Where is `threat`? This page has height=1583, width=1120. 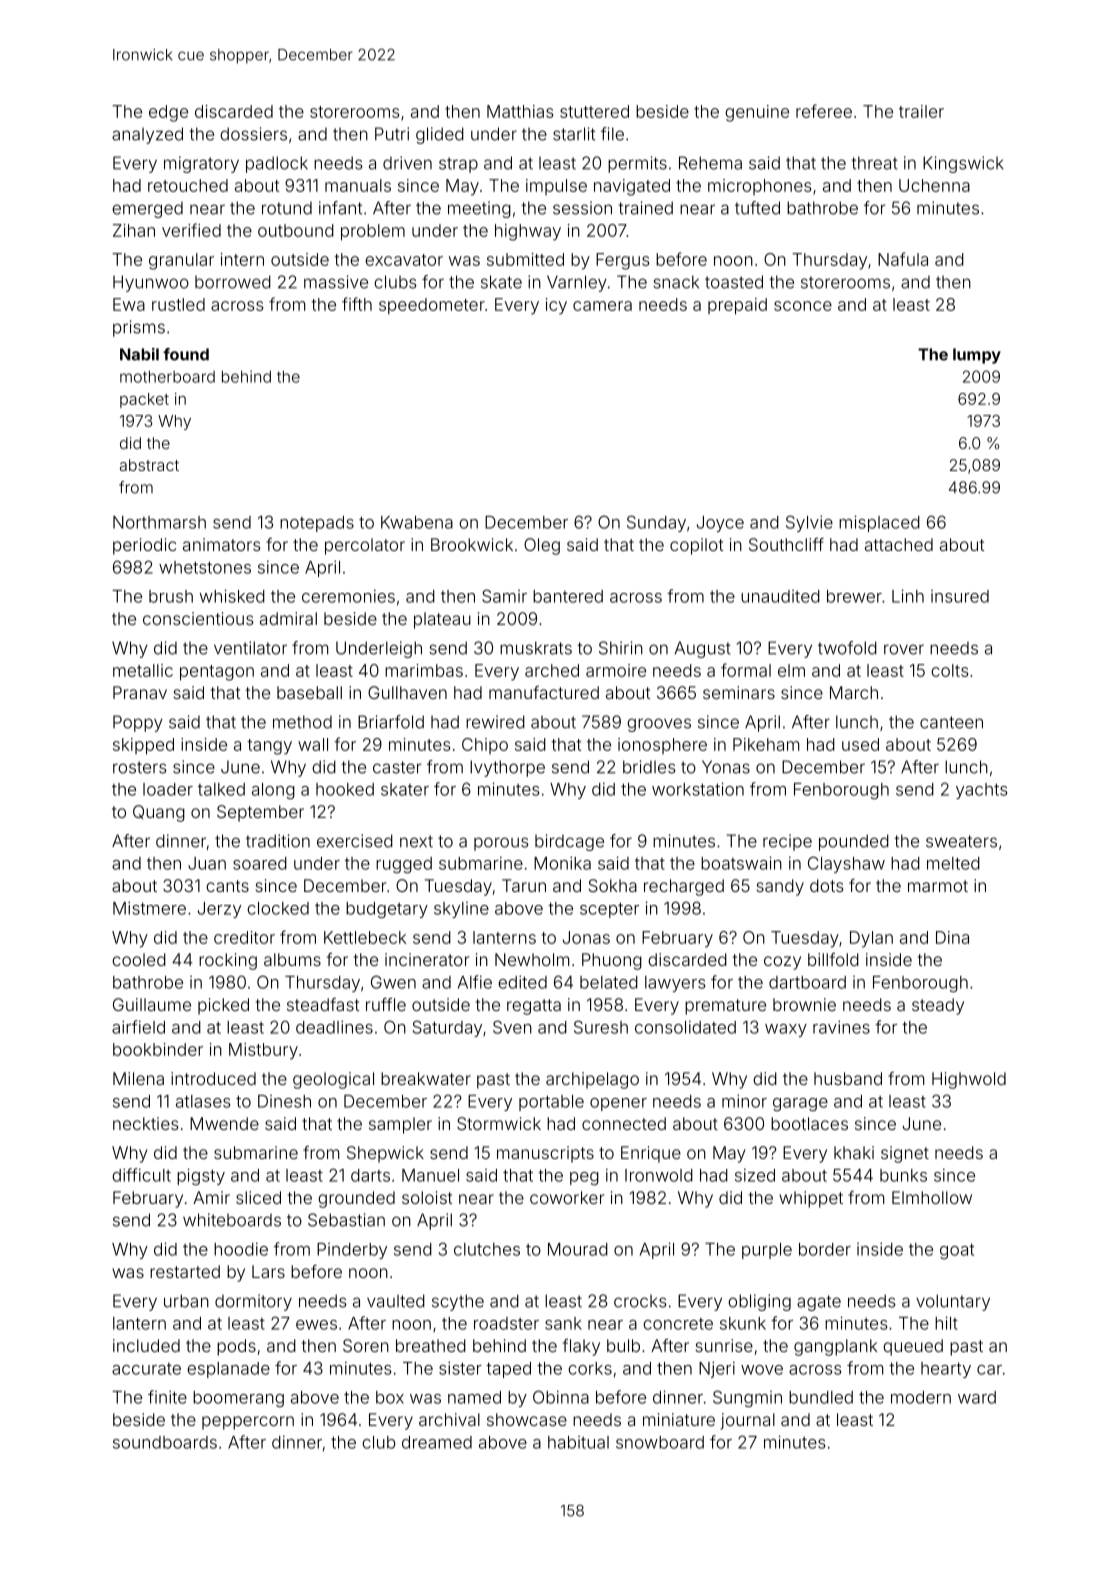
threat is located at coordinates (874, 163).
